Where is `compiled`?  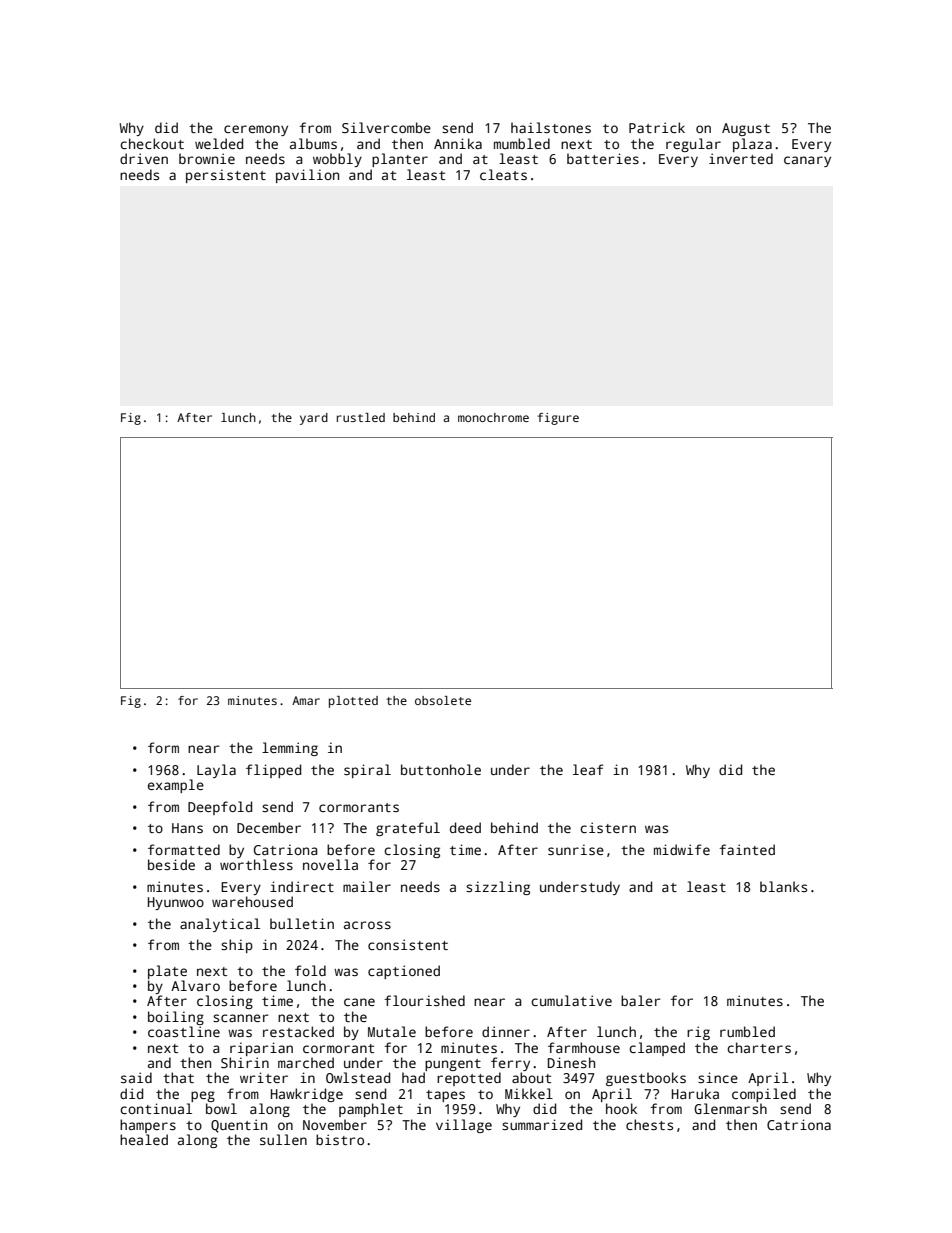 compiled is located at coordinates (764, 1095).
